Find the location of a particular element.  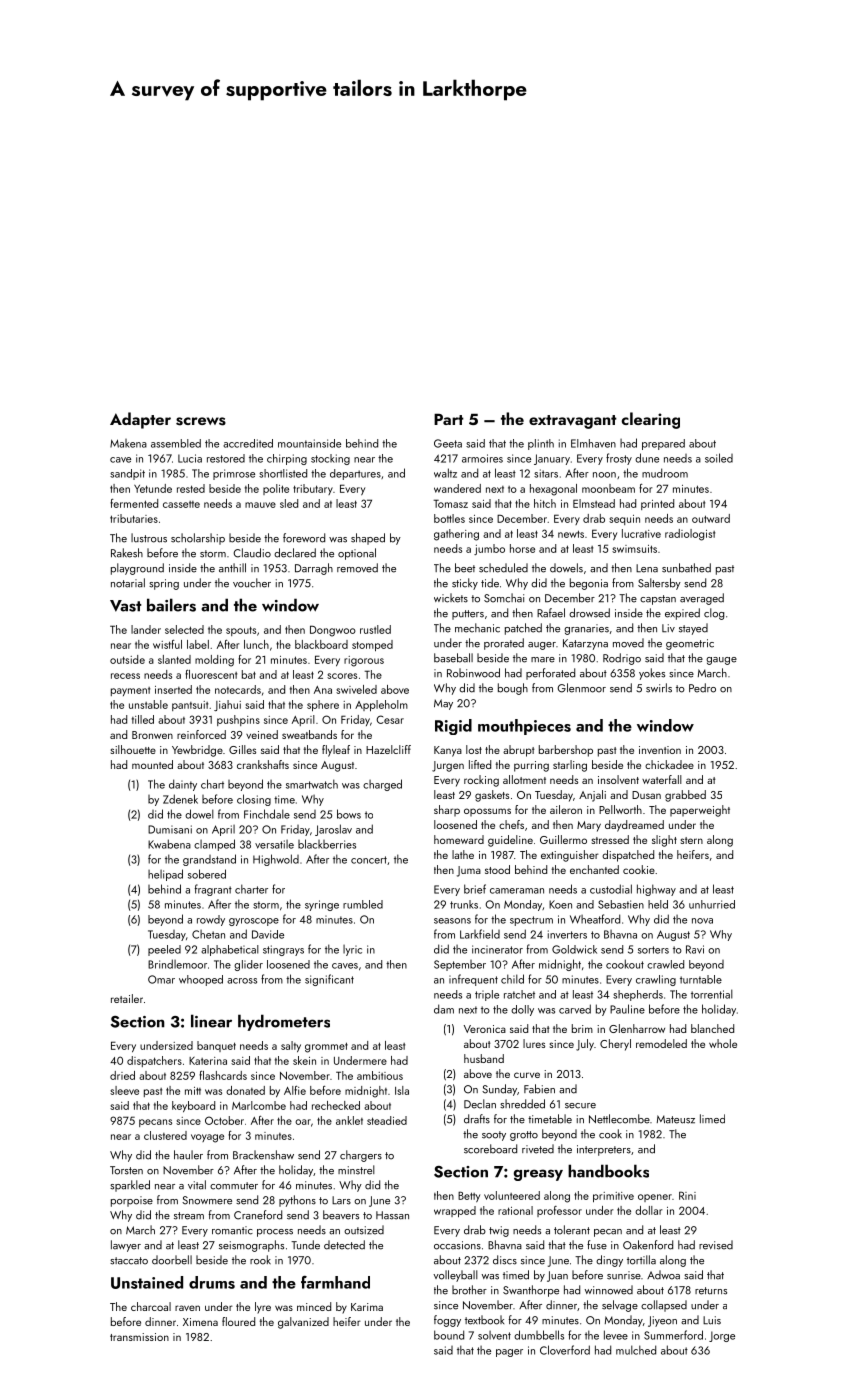

sunrise is located at coordinates (624, 1275).
